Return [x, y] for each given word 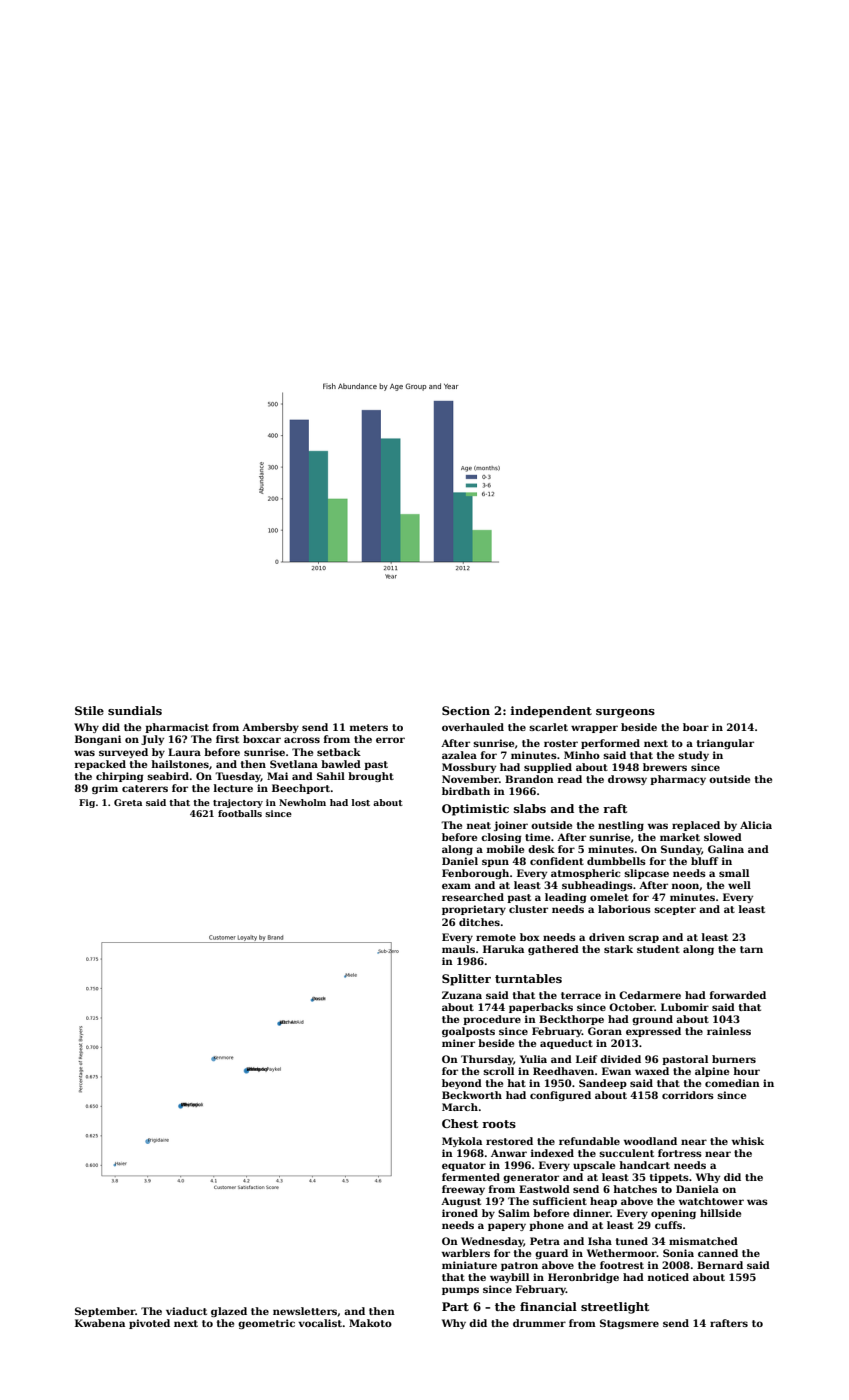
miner [458, 1043]
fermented [471, 1177]
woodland [650, 1141]
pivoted [149, 1324]
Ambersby [270, 728]
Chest [460, 1123]
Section [466, 710]
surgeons [625, 713]
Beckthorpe [571, 1020]
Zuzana [462, 995]
